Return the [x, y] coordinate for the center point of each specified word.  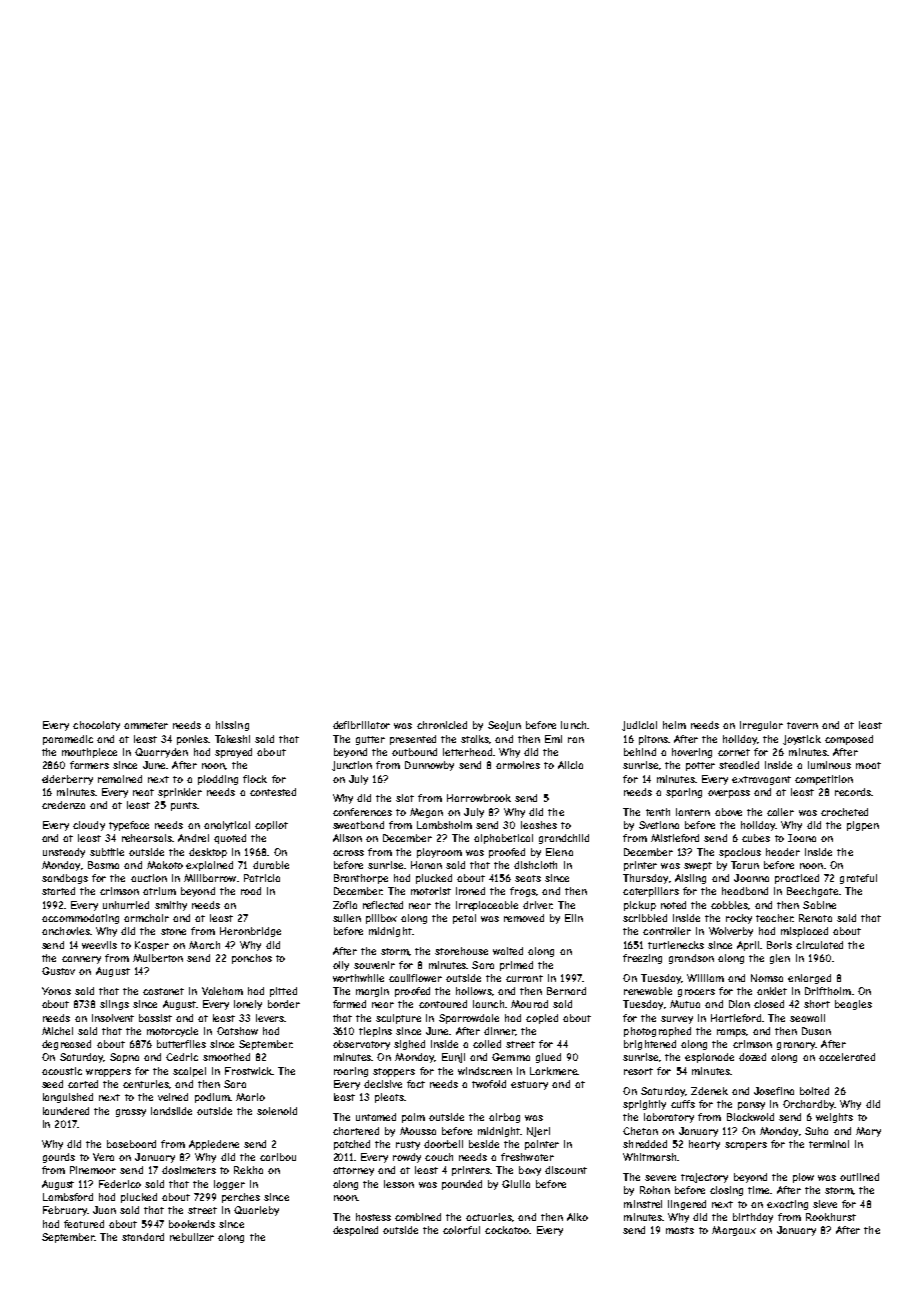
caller [780, 812]
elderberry [67, 780]
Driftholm [828, 991]
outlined [859, 1177]
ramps [731, 1033]
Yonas [56, 991]
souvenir [374, 965]
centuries [146, 1084]
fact [416, 1084]
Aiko [577, 1217]
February [65, 1211]
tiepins [375, 1032]
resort [638, 1071]
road [251, 891]
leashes [539, 825]
